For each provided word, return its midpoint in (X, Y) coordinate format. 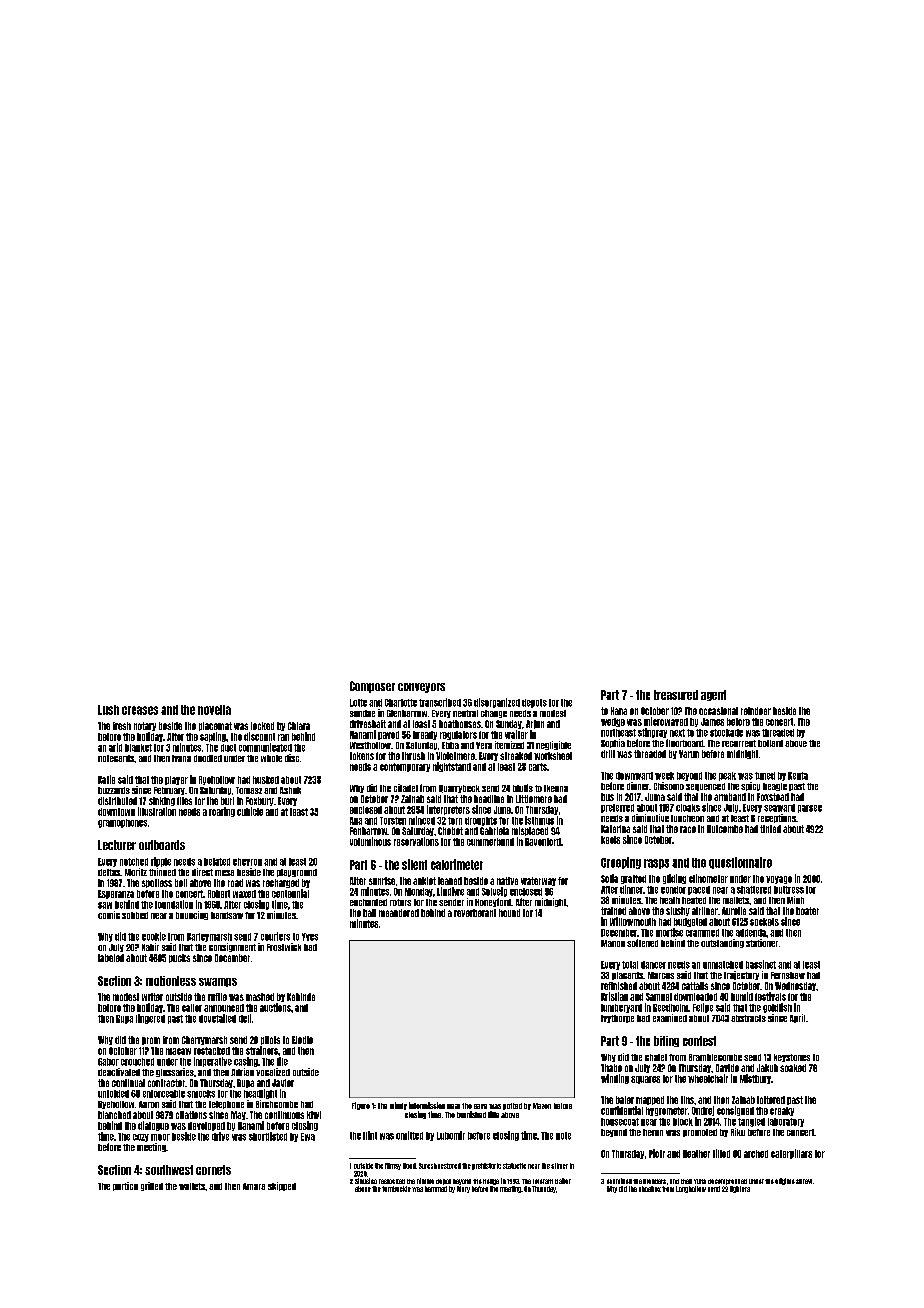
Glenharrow (407, 713)
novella (214, 710)
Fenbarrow (368, 831)
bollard (770, 743)
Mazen (542, 1106)
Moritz (136, 872)
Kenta (798, 776)
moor (160, 1137)
